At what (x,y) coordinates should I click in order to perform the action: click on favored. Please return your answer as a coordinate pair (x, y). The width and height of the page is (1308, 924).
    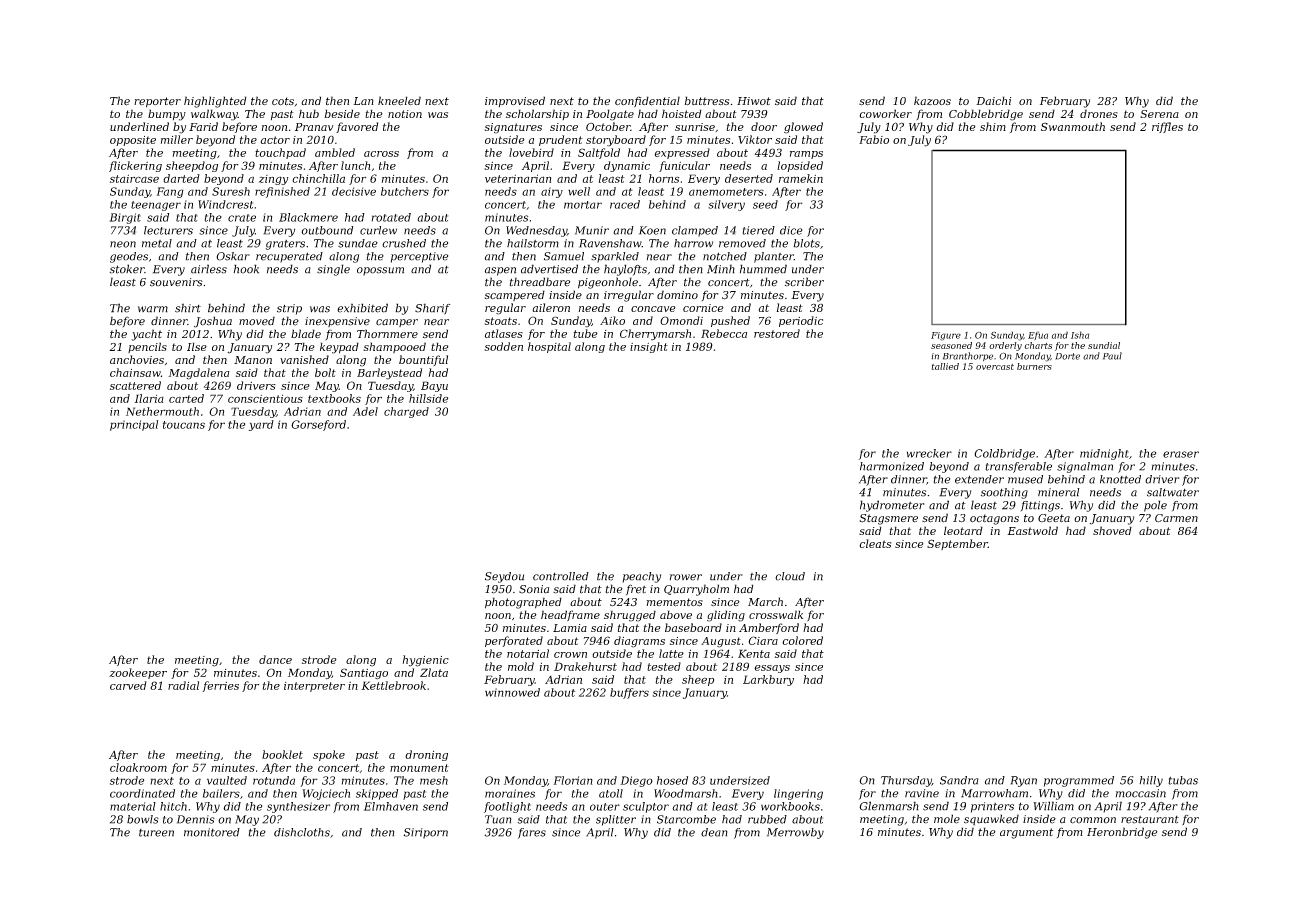
    Looking at the image, I should click on (357, 127).
